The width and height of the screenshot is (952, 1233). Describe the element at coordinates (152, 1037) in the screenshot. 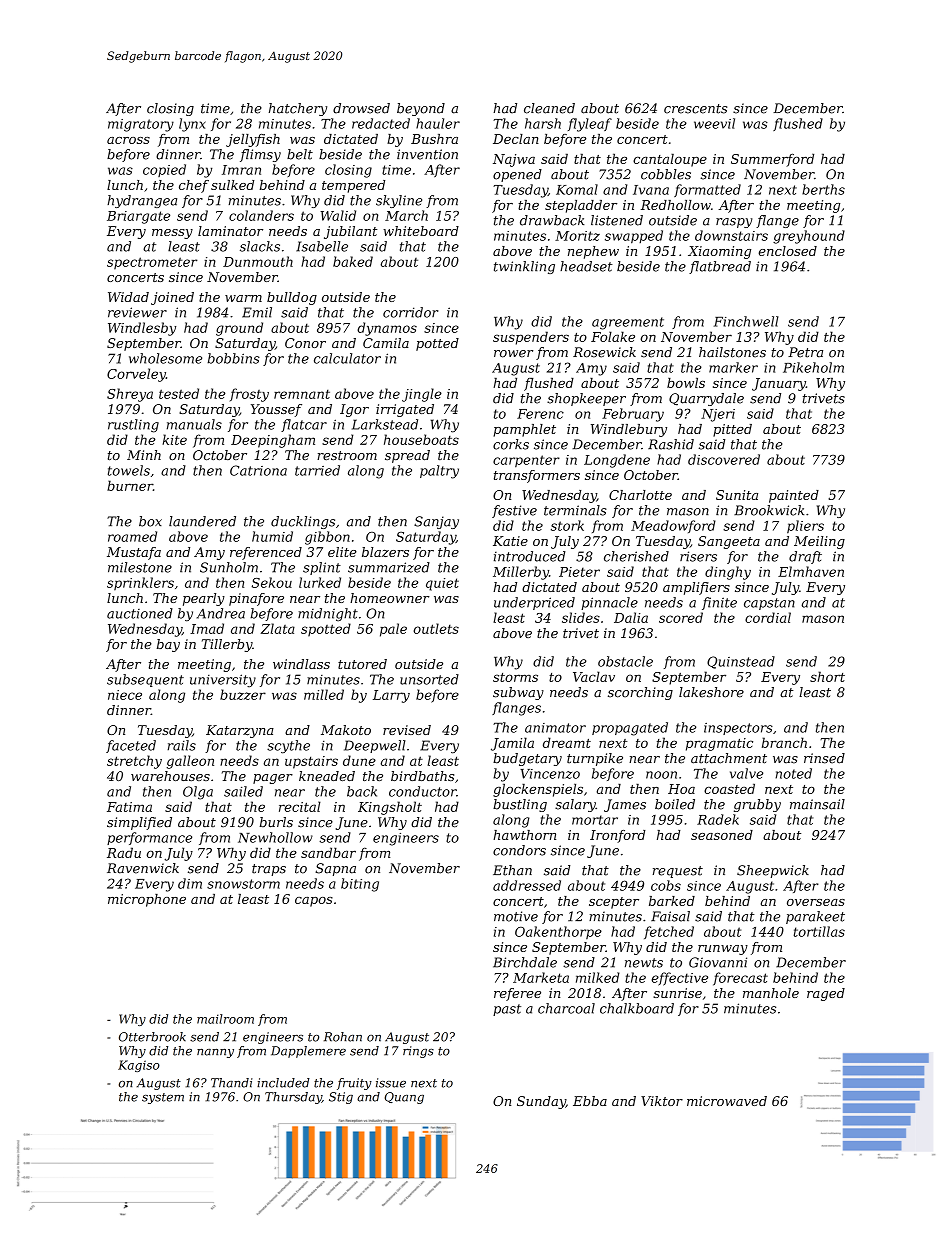

I see `Otterbrook` at that location.
